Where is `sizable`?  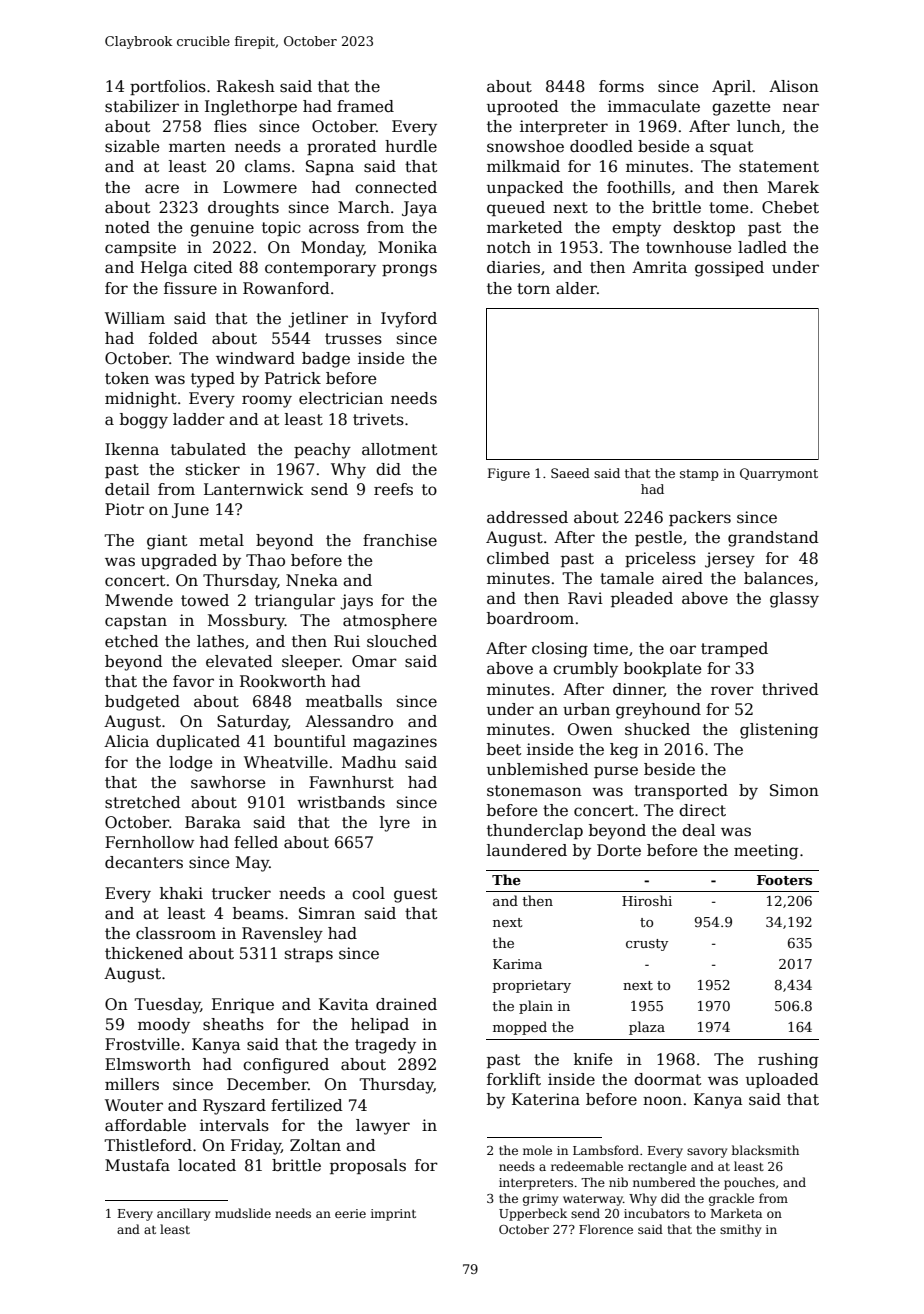 sizable is located at coordinates (132, 146).
